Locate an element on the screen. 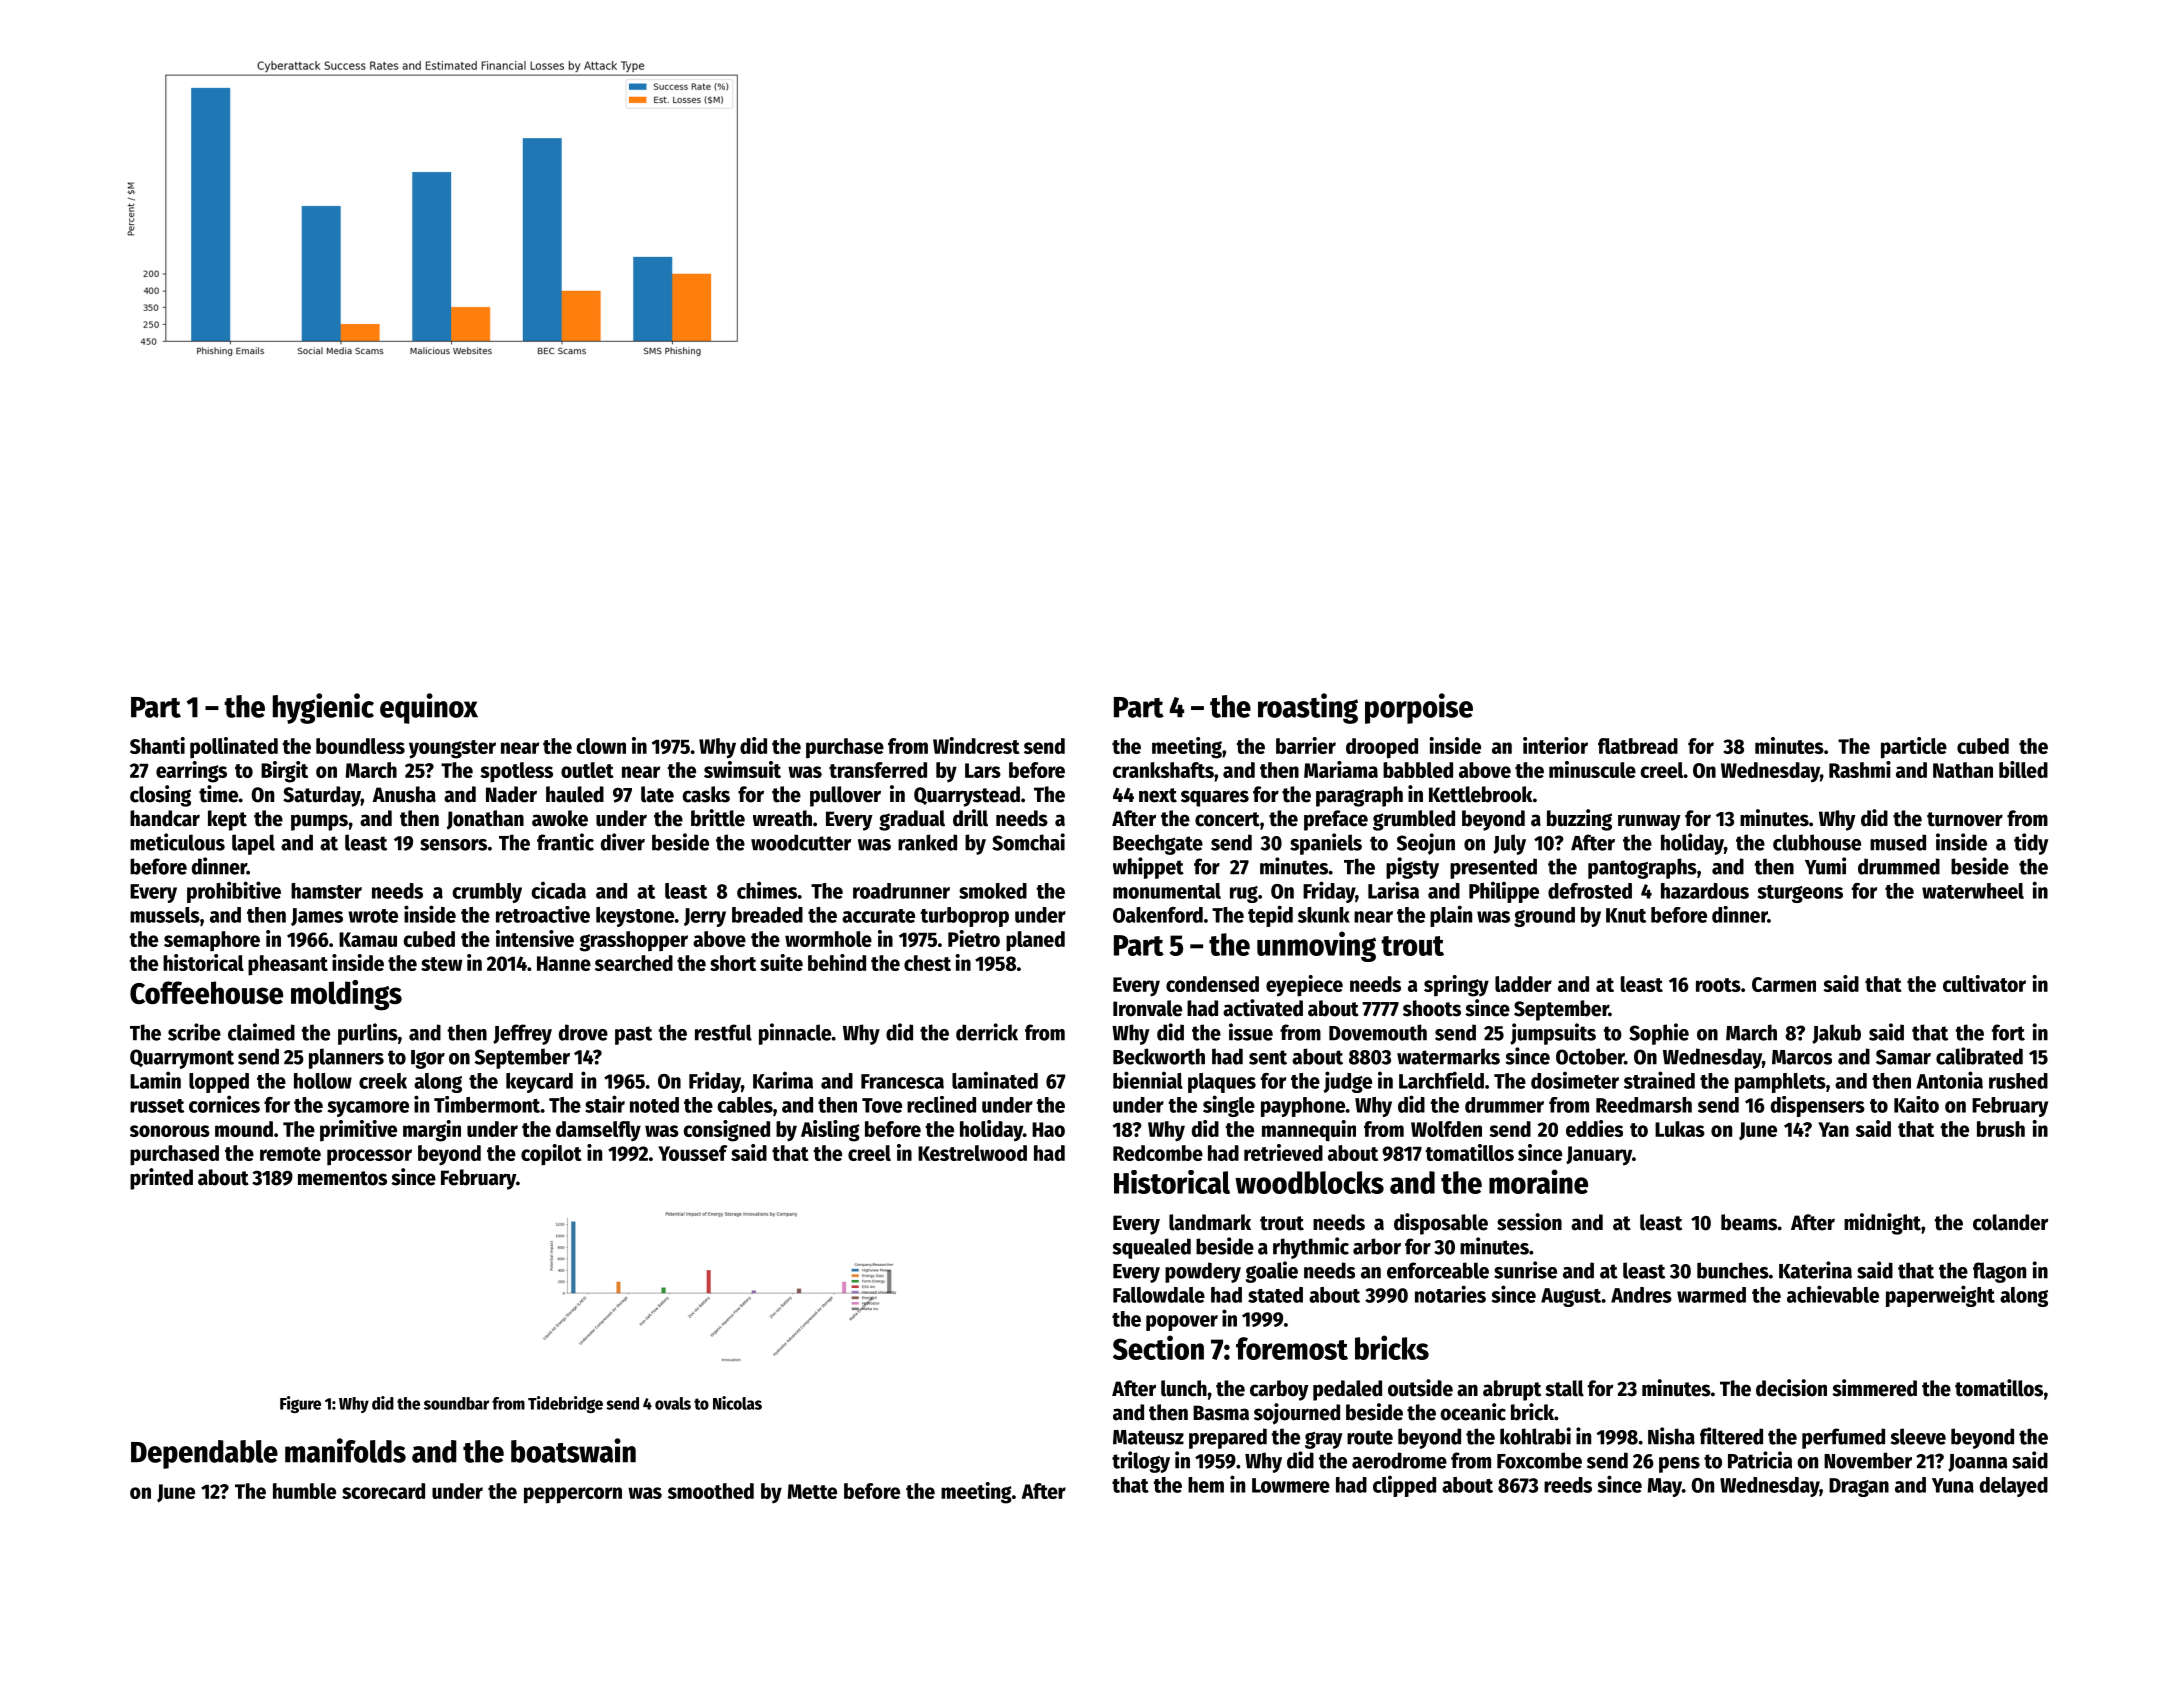  claimed is located at coordinates (261, 1032).
